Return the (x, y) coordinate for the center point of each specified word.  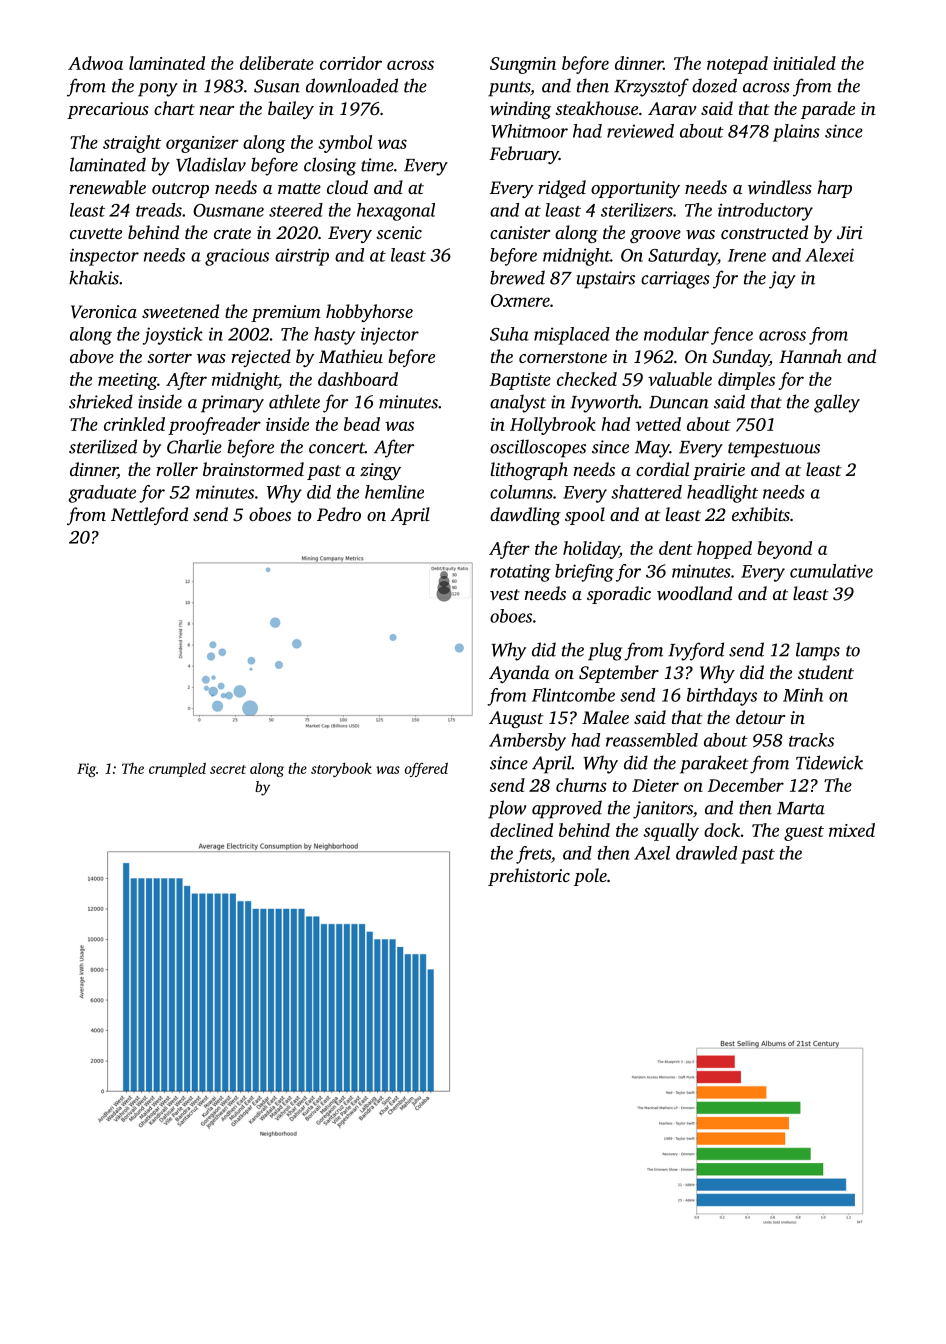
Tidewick (829, 762)
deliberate (277, 63)
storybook (341, 769)
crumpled (177, 769)
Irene (747, 255)
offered (426, 769)
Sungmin (523, 65)
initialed (804, 63)
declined (521, 830)
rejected (261, 358)
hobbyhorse (369, 313)
